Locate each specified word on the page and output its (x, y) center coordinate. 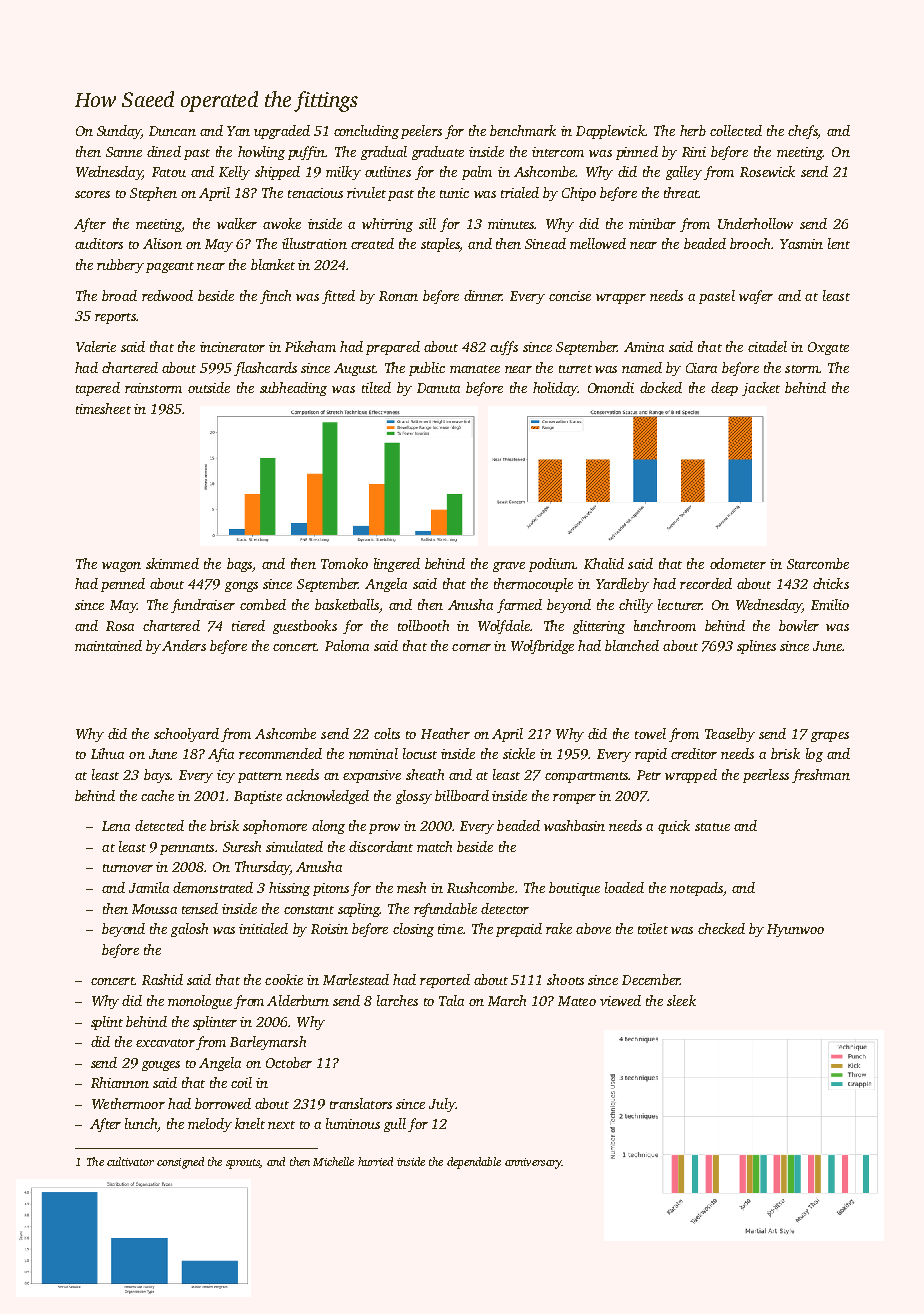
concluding (366, 132)
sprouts (243, 1164)
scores (92, 194)
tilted (376, 387)
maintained (108, 645)
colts (387, 733)
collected (736, 130)
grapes (830, 737)
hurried (375, 1161)
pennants (187, 849)
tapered (98, 389)
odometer (738, 563)
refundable (445, 910)
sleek (681, 1000)
